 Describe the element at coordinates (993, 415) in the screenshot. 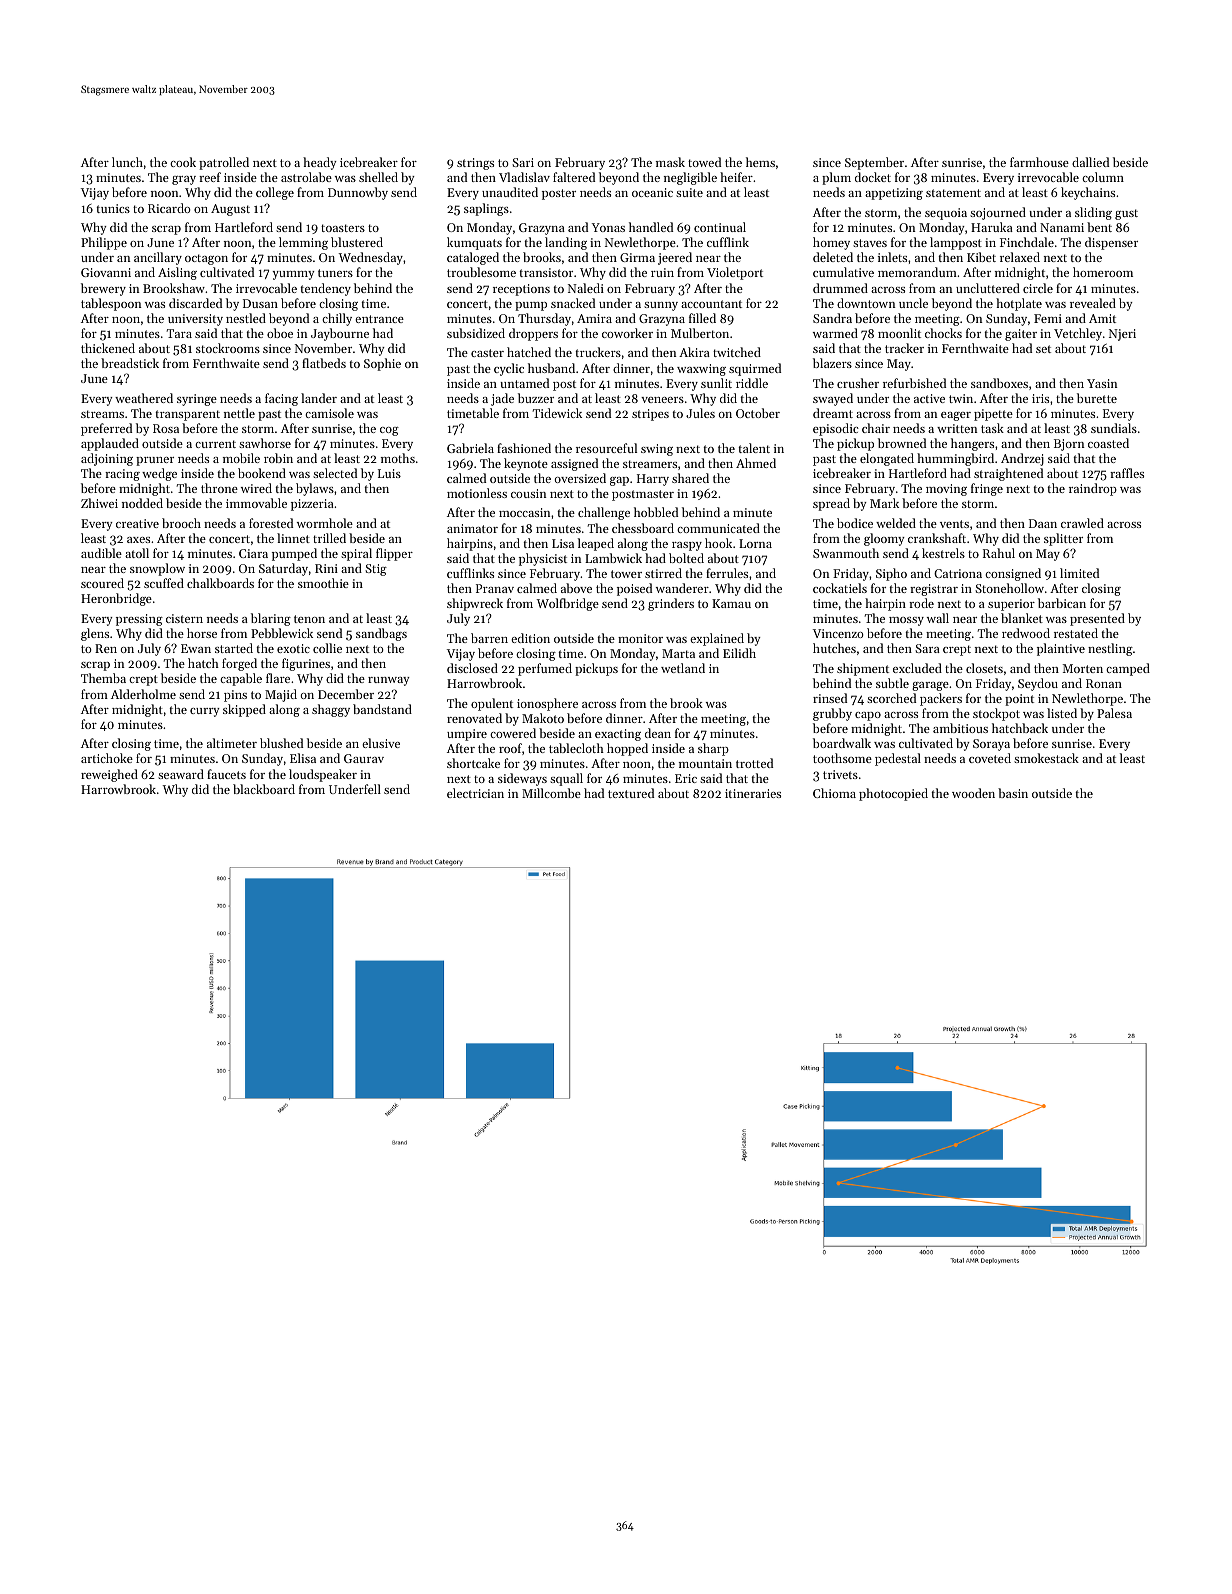

I see `pipette` at that location.
